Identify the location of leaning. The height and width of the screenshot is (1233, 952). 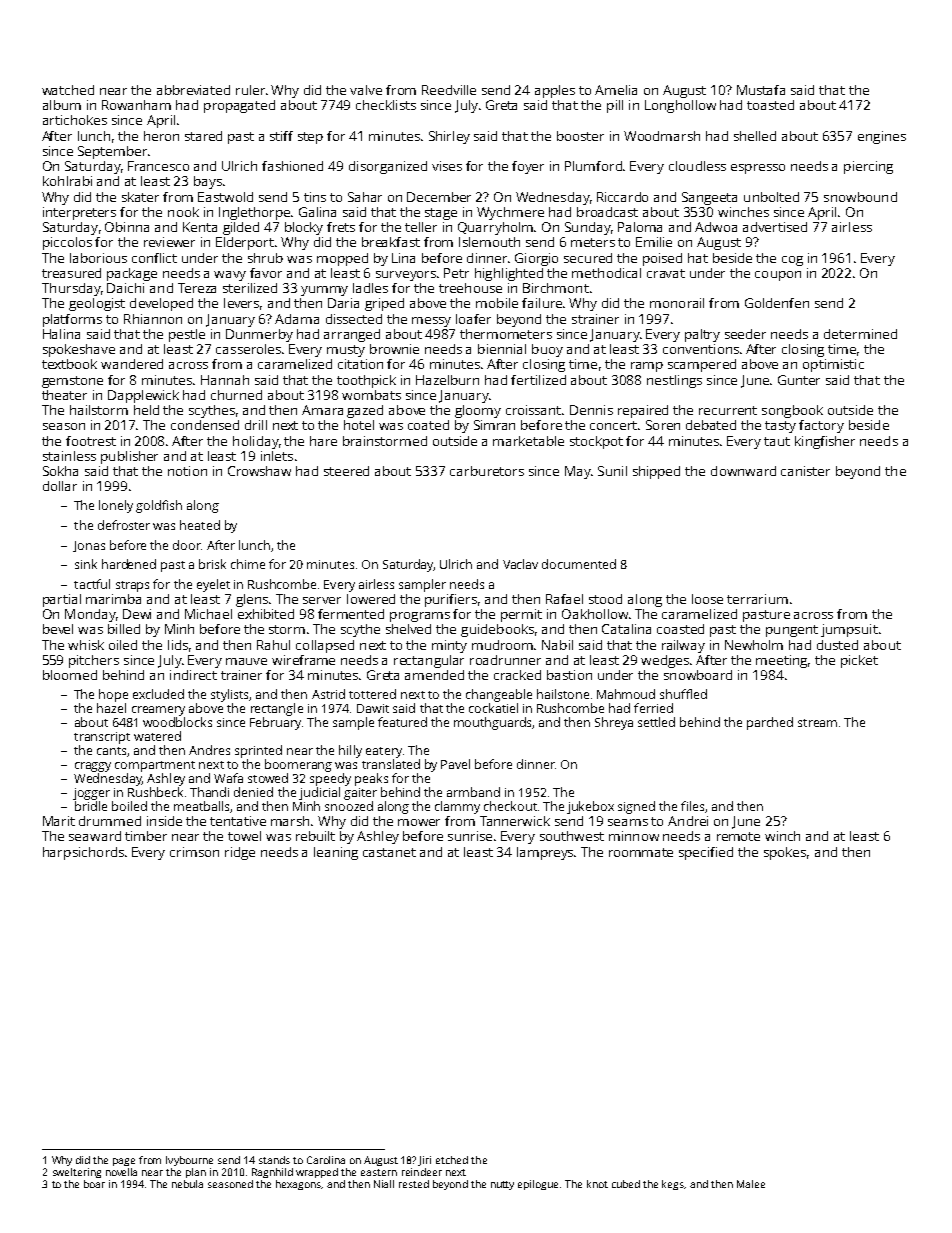
(336, 853).
